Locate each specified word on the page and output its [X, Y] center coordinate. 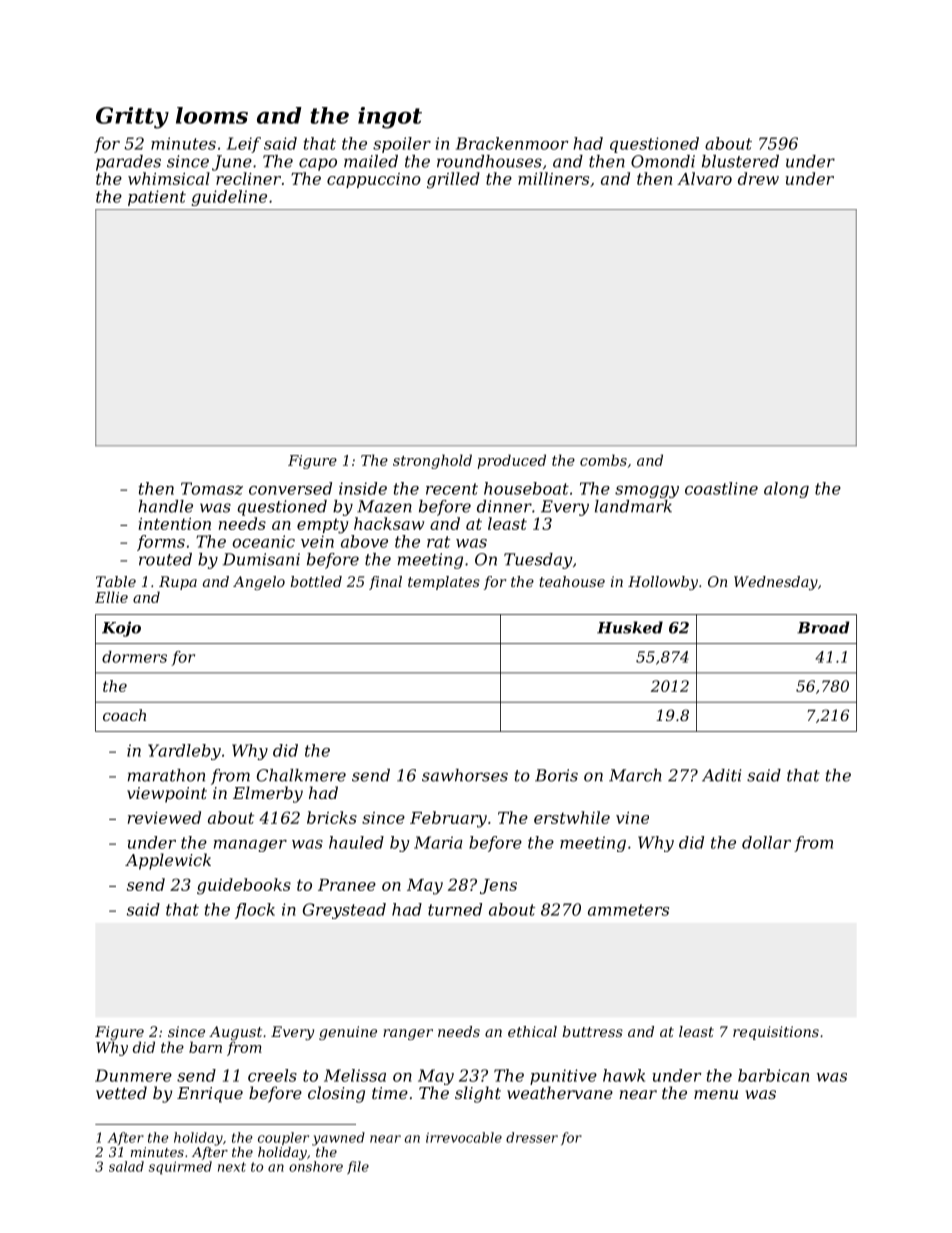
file [358, 1167]
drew [758, 178]
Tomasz [212, 488]
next [232, 1167]
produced [512, 461]
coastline [721, 488]
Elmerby [268, 794]
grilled [453, 180]
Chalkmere [301, 775]
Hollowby [663, 583]
